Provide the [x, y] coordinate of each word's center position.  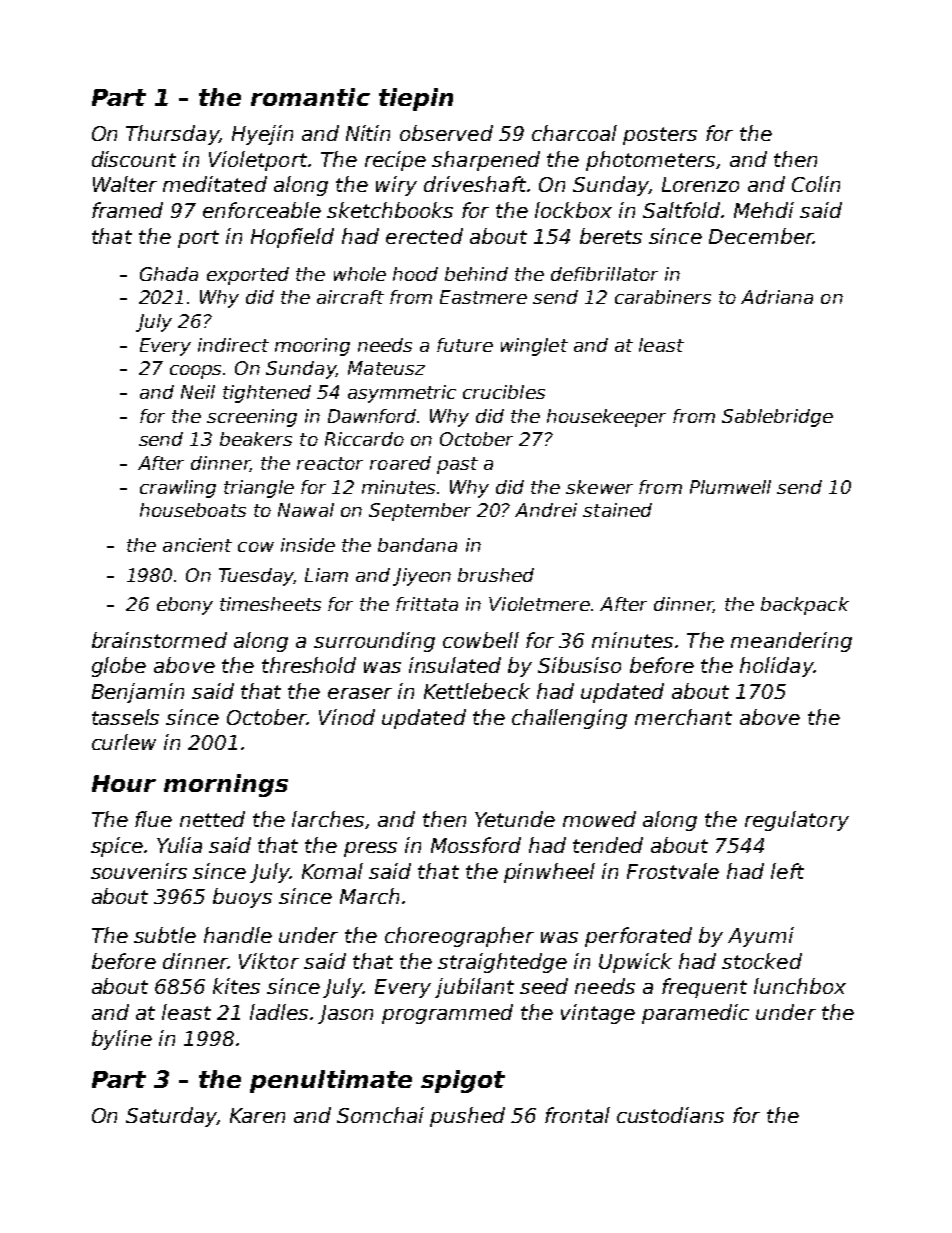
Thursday [172, 135]
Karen [257, 1115]
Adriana [777, 297]
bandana [417, 545]
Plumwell [730, 487]
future [465, 345]
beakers [256, 439]
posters [660, 136]
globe [119, 667]
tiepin [416, 99]
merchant [683, 717]
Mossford [476, 845]
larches [328, 819]
